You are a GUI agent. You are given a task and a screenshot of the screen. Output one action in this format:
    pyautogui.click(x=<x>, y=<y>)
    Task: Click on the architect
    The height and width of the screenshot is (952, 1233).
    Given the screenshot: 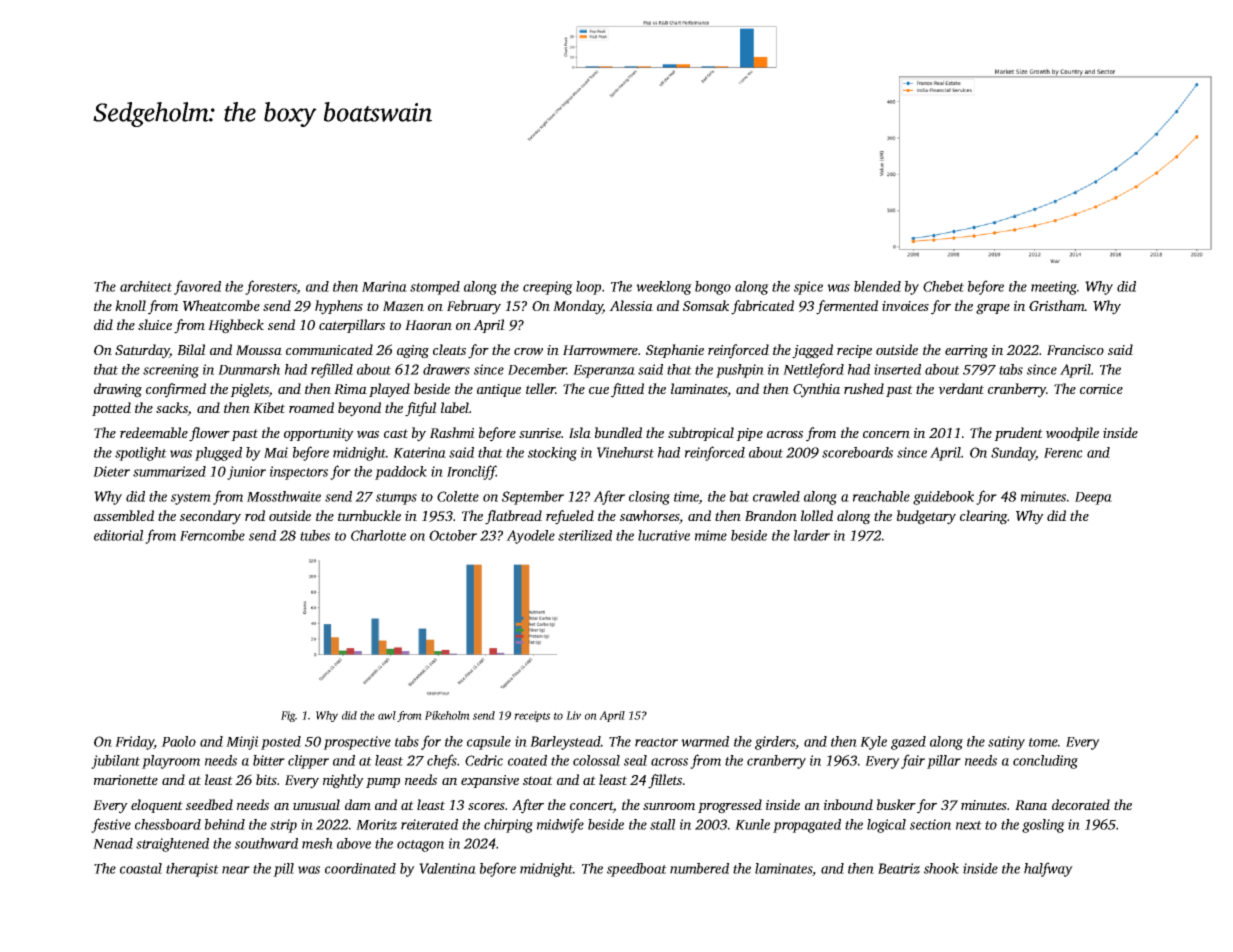 What is the action you would take?
    pyautogui.click(x=146, y=286)
